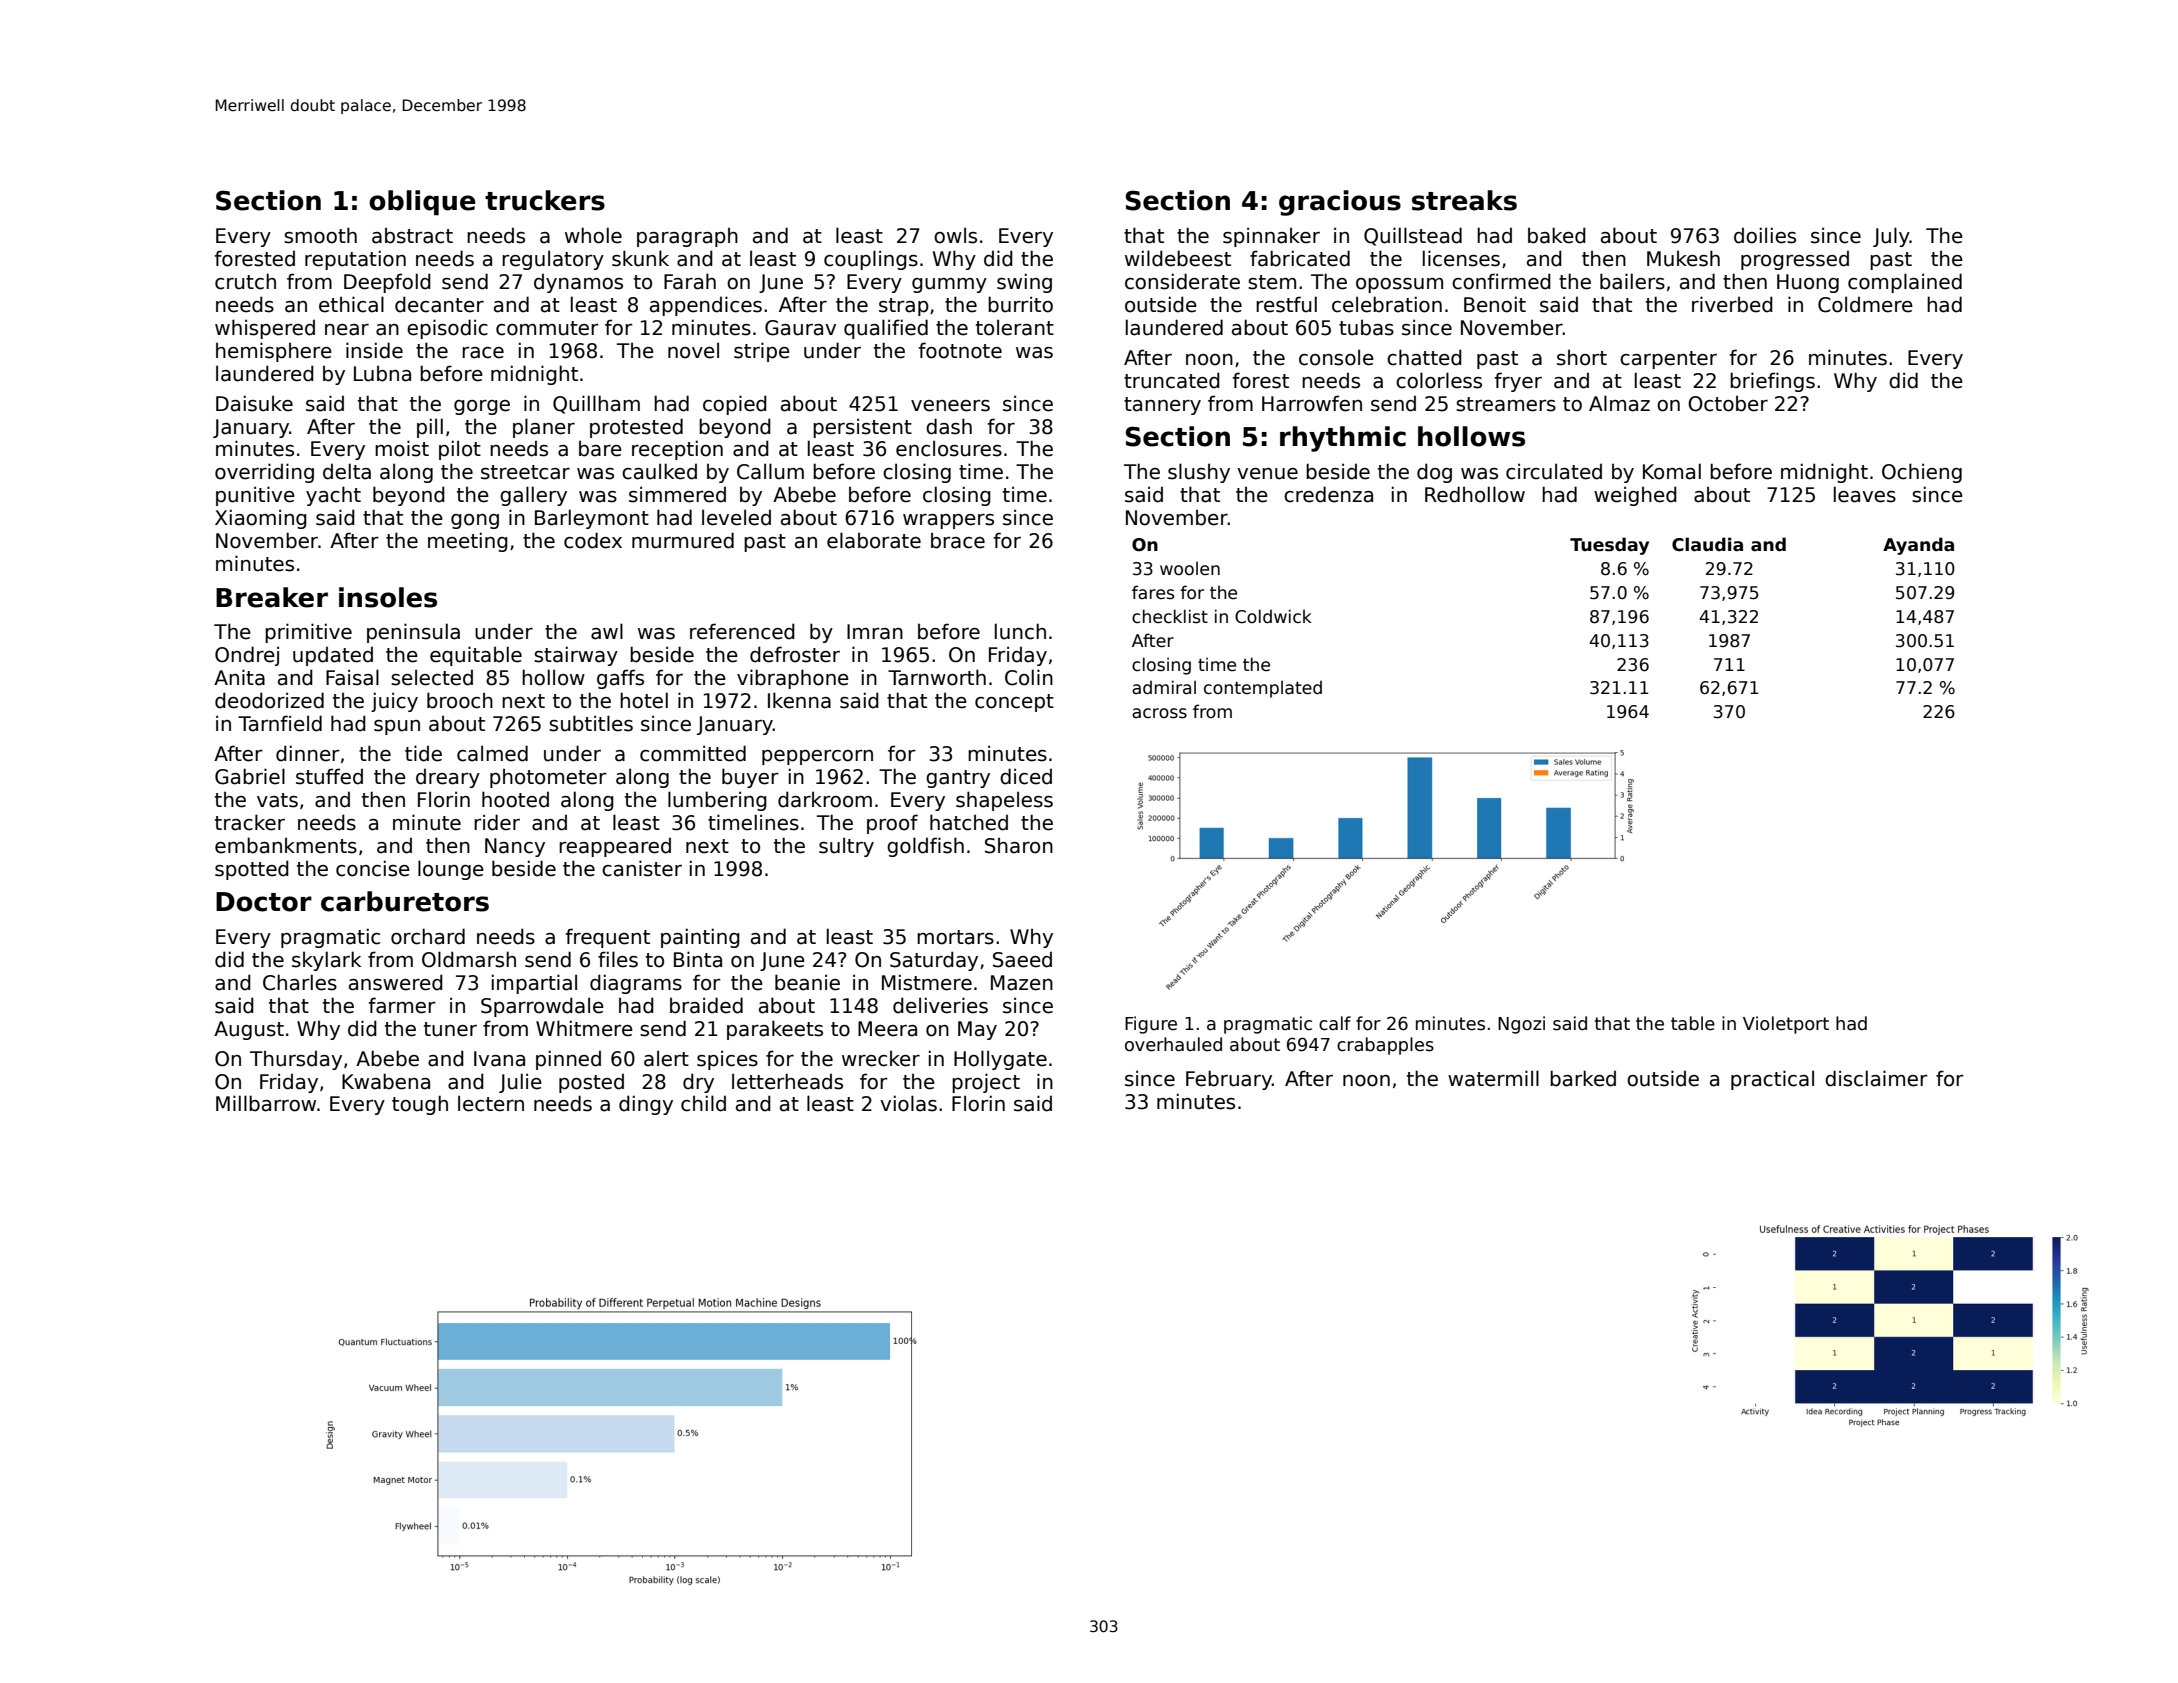 The height and width of the screenshot is (1683, 2178). I want to click on streaks, so click(1464, 200).
